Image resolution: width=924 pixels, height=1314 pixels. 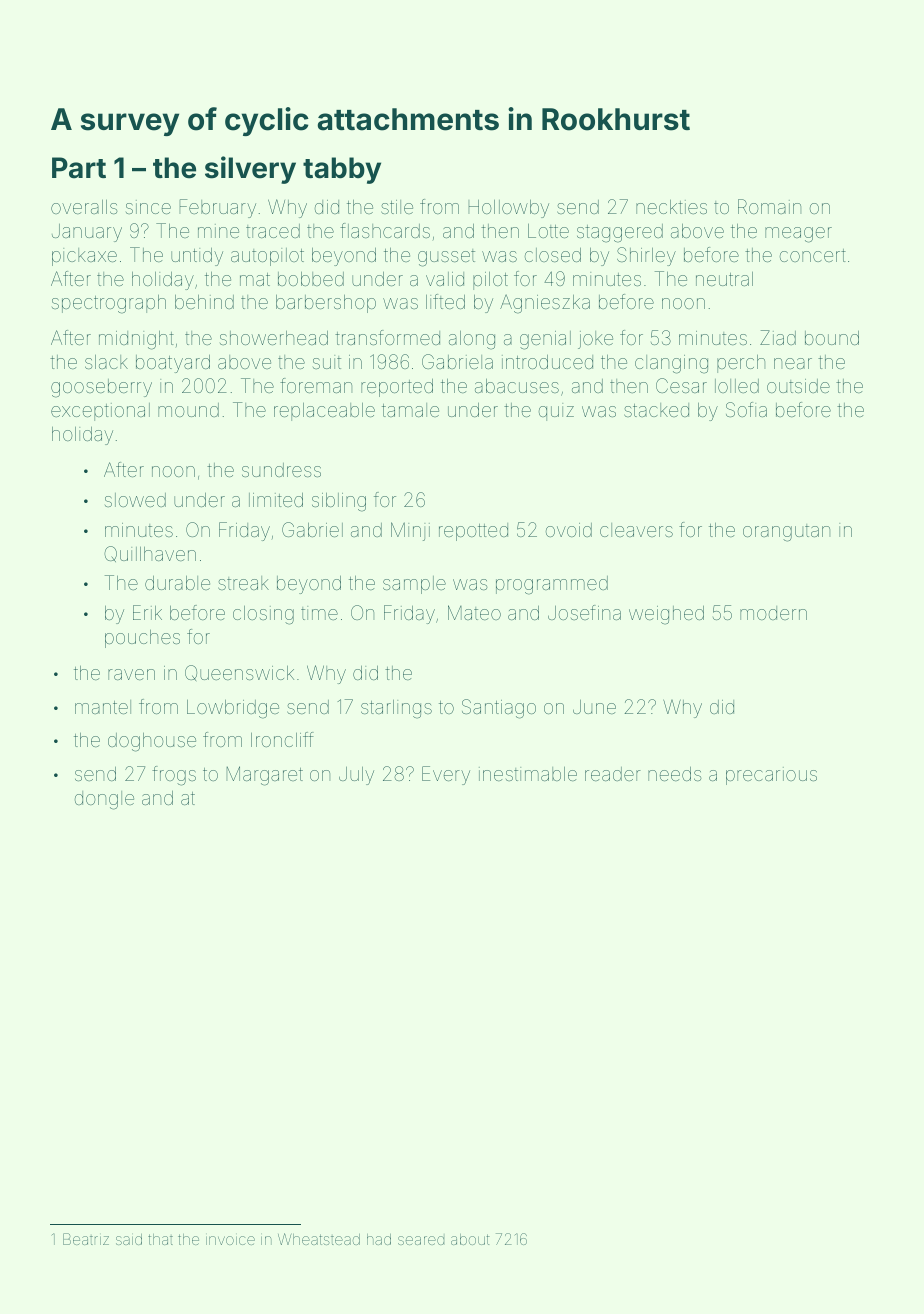 What do you see at coordinates (470, 1239) in the image?
I see `about` at bounding box center [470, 1239].
